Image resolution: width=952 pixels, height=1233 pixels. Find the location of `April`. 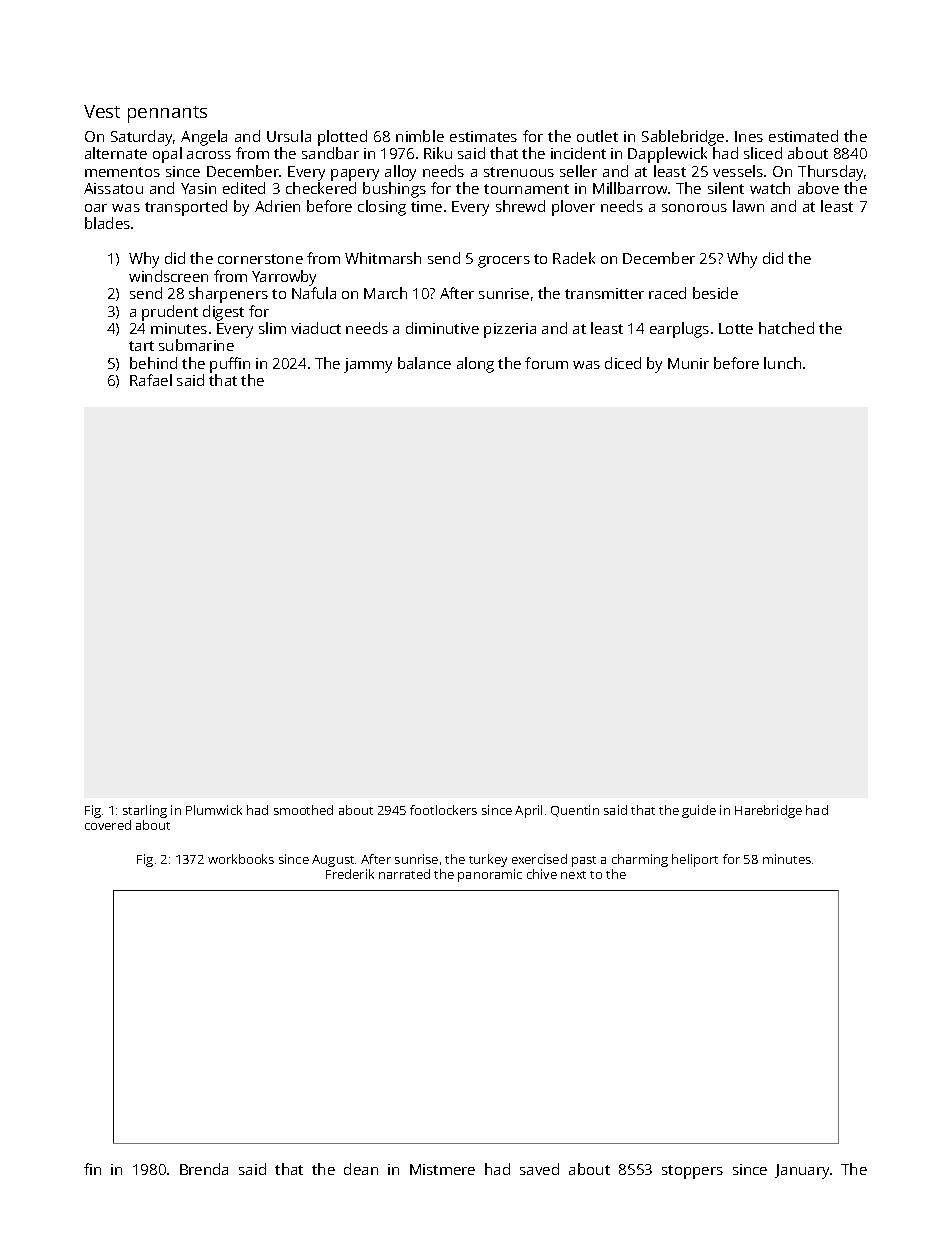

April is located at coordinates (528, 811).
